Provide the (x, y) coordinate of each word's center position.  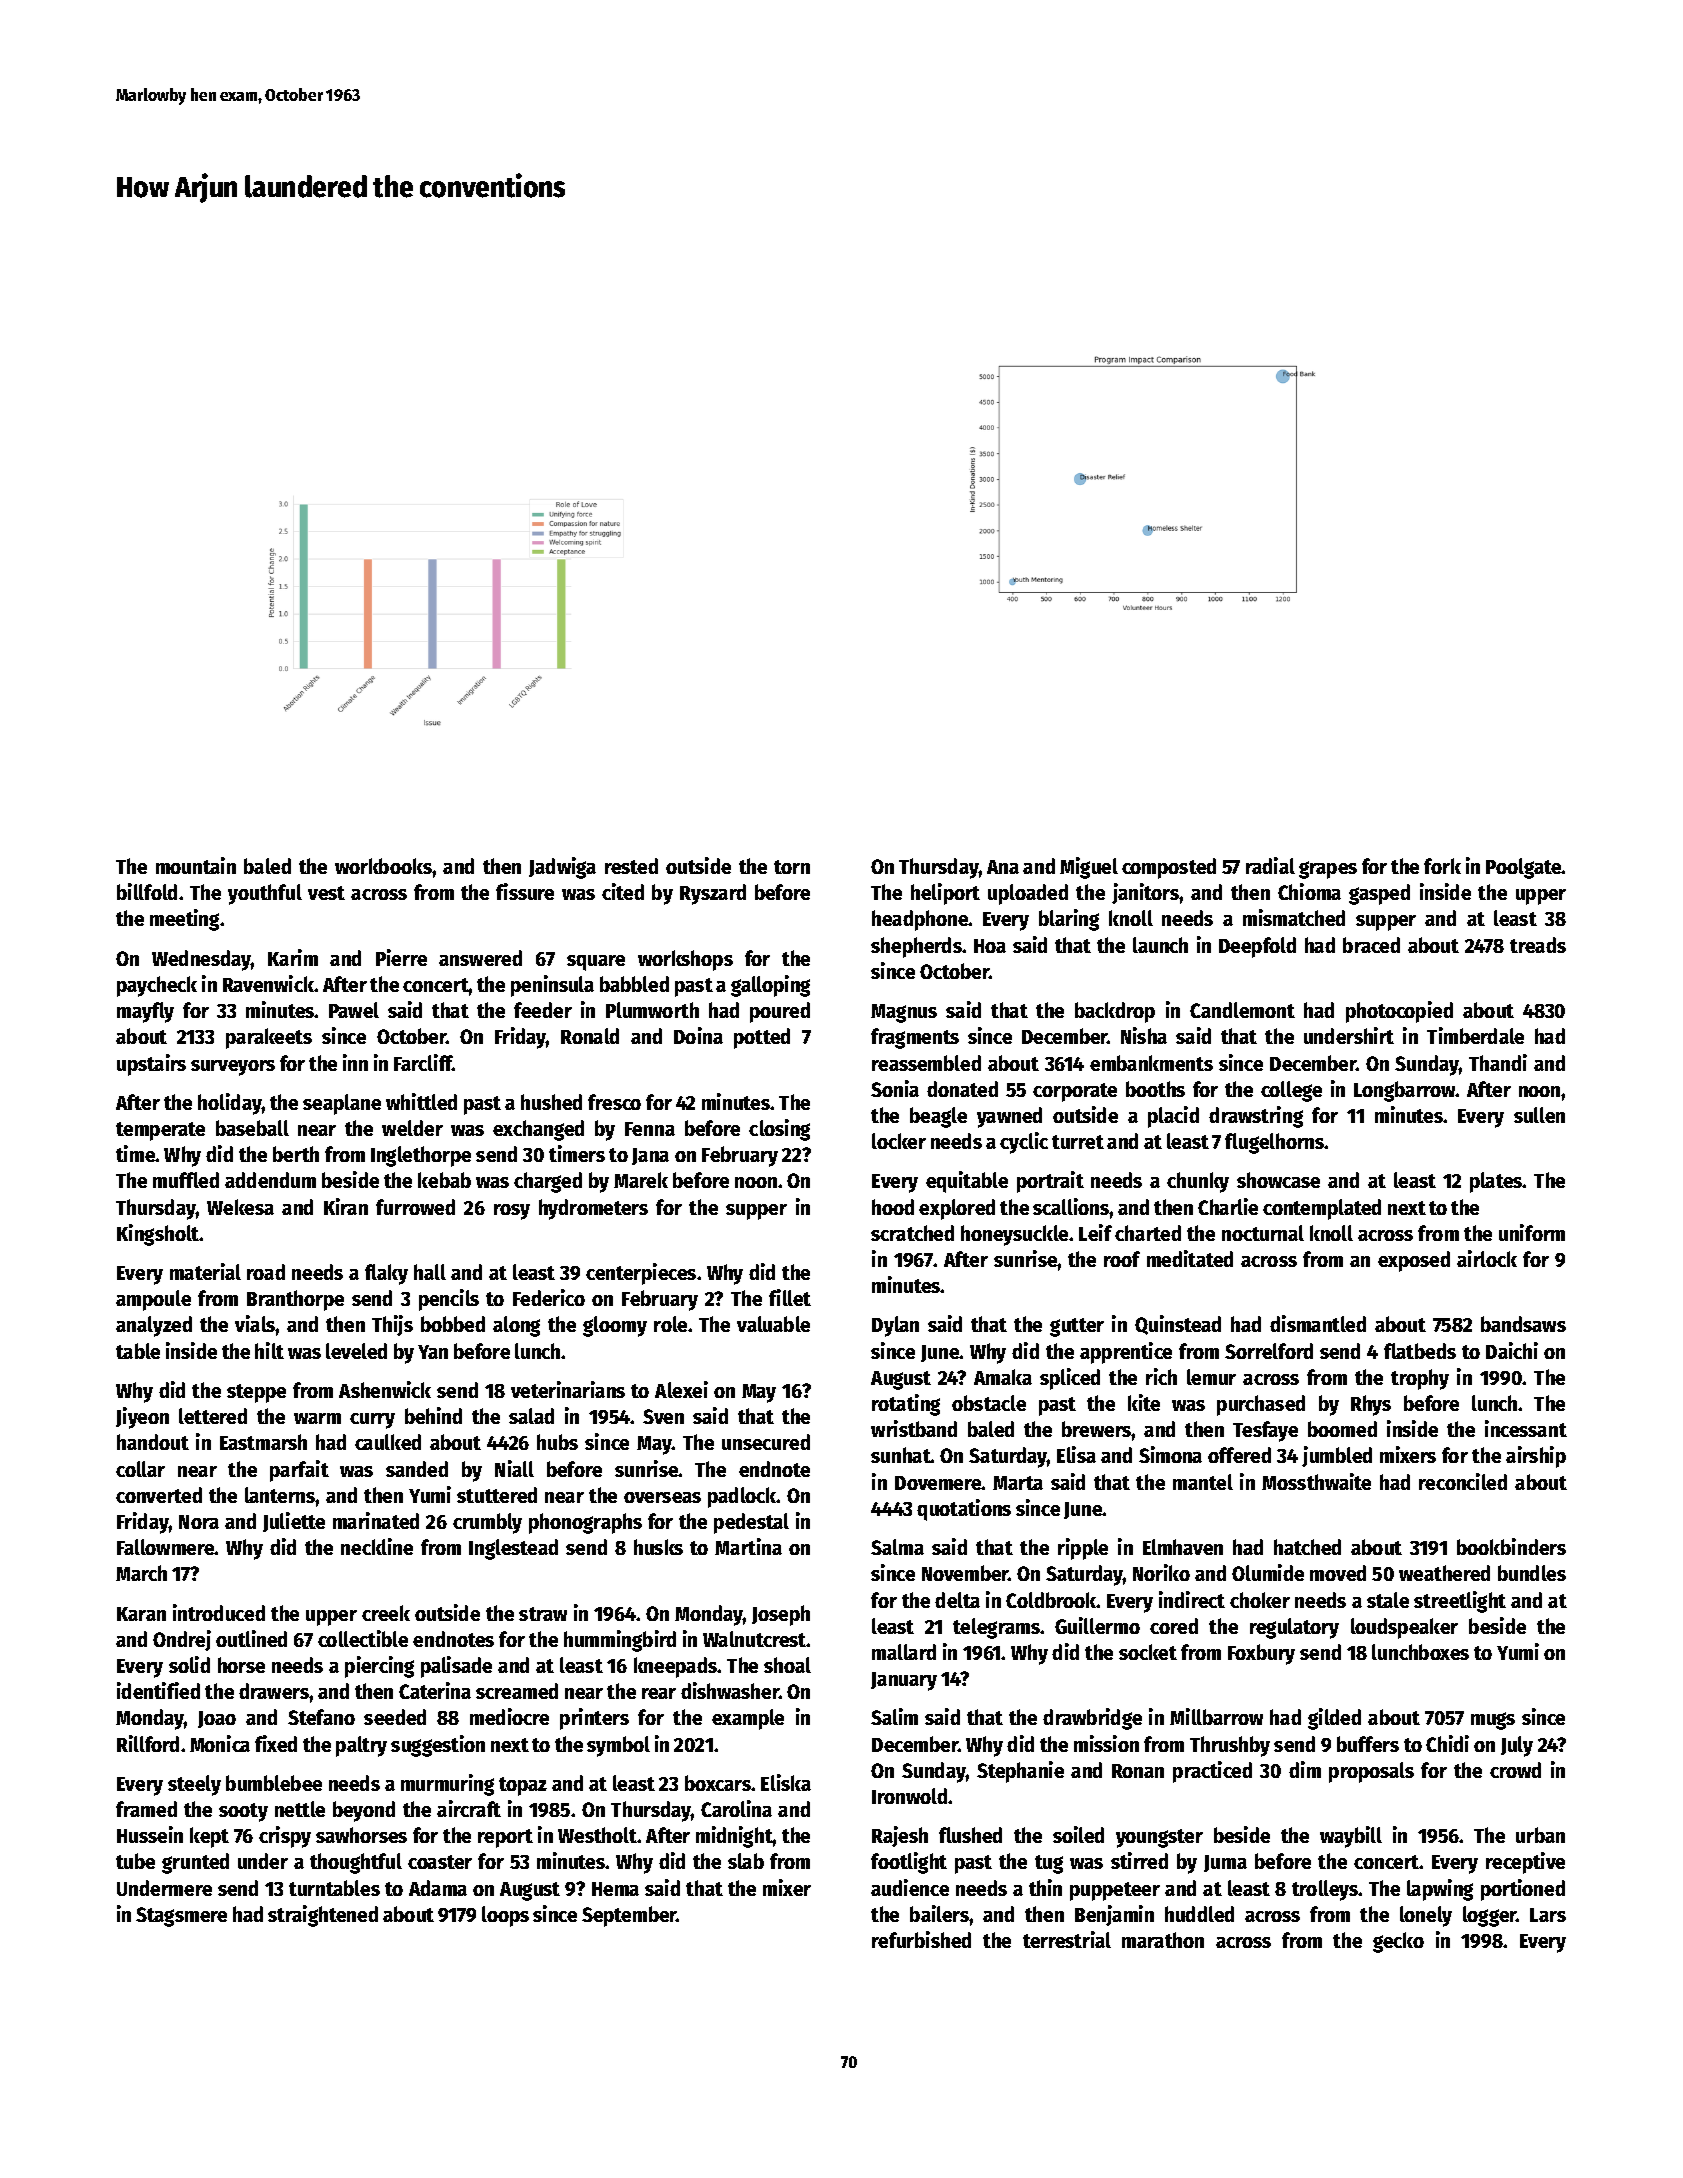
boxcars (718, 1783)
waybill (1351, 1837)
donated (962, 1089)
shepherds (916, 947)
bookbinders (1511, 1546)
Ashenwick (385, 1389)
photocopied (1399, 1012)
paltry (361, 1746)
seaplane (342, 1104)
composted (1169, 868)
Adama (438, 1888)
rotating (906, 1405)
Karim (293, 957)
